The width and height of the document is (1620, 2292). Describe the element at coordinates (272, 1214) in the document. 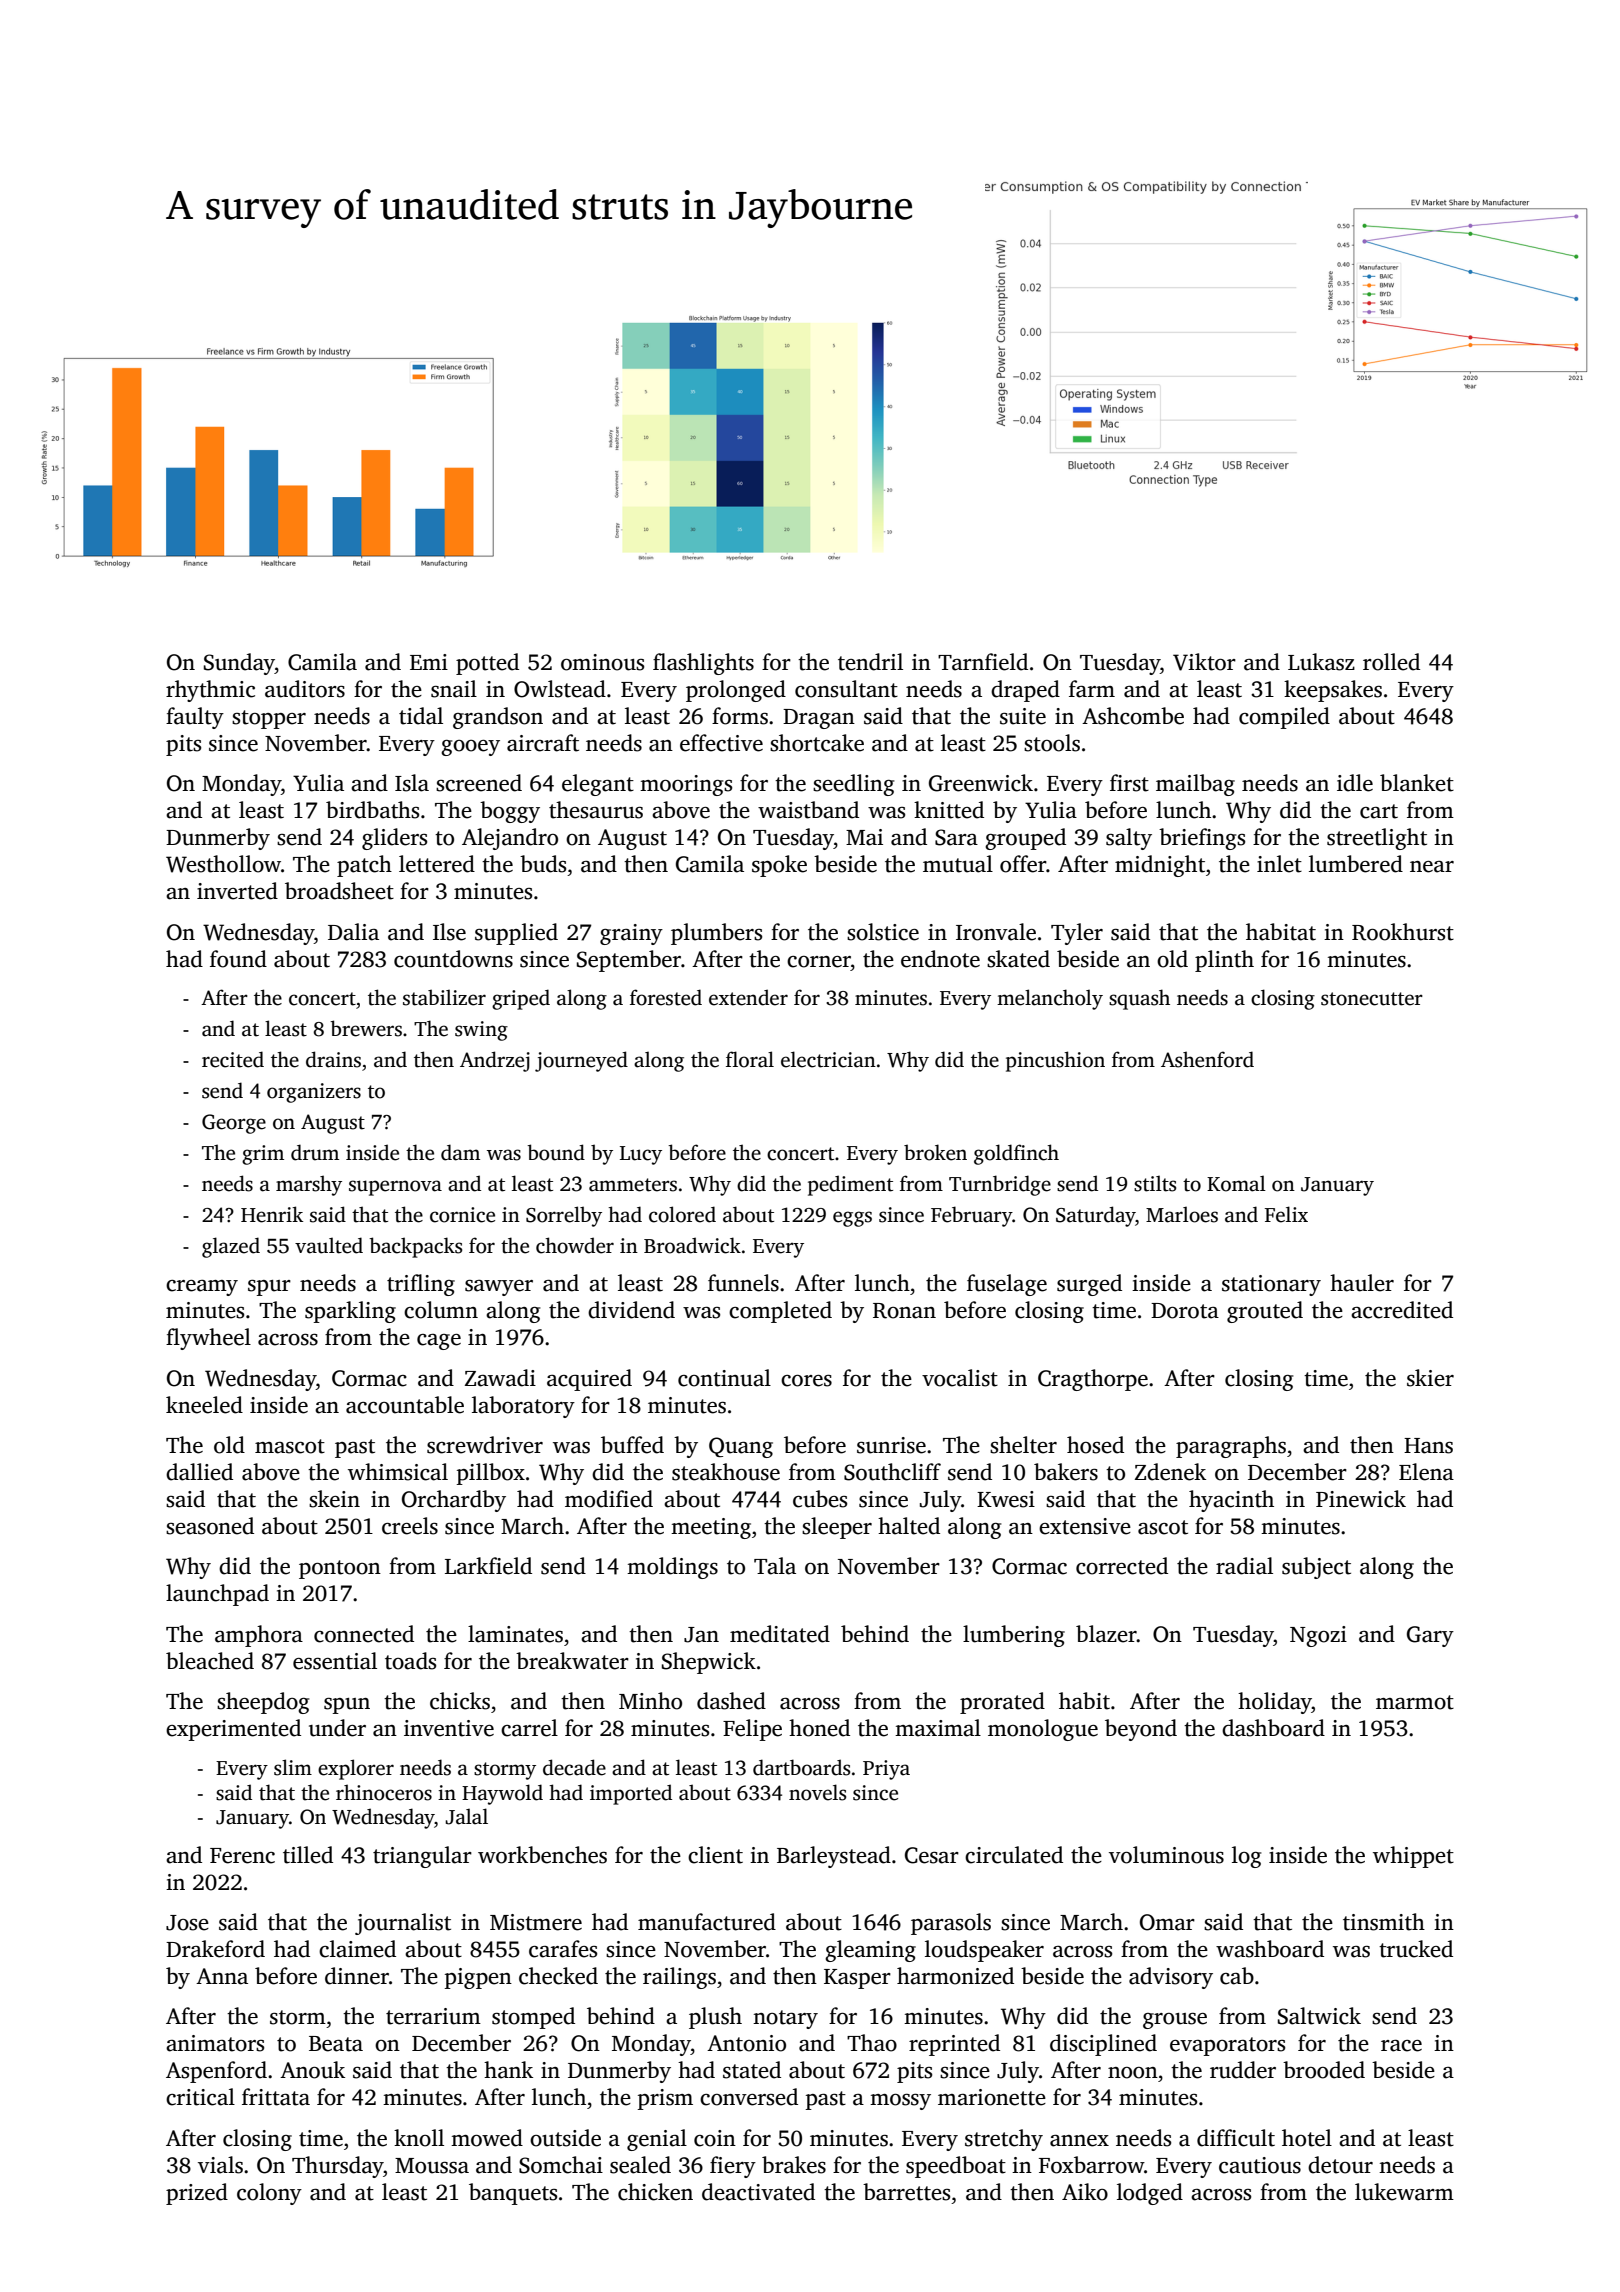

I see `Henrik` at that location.
